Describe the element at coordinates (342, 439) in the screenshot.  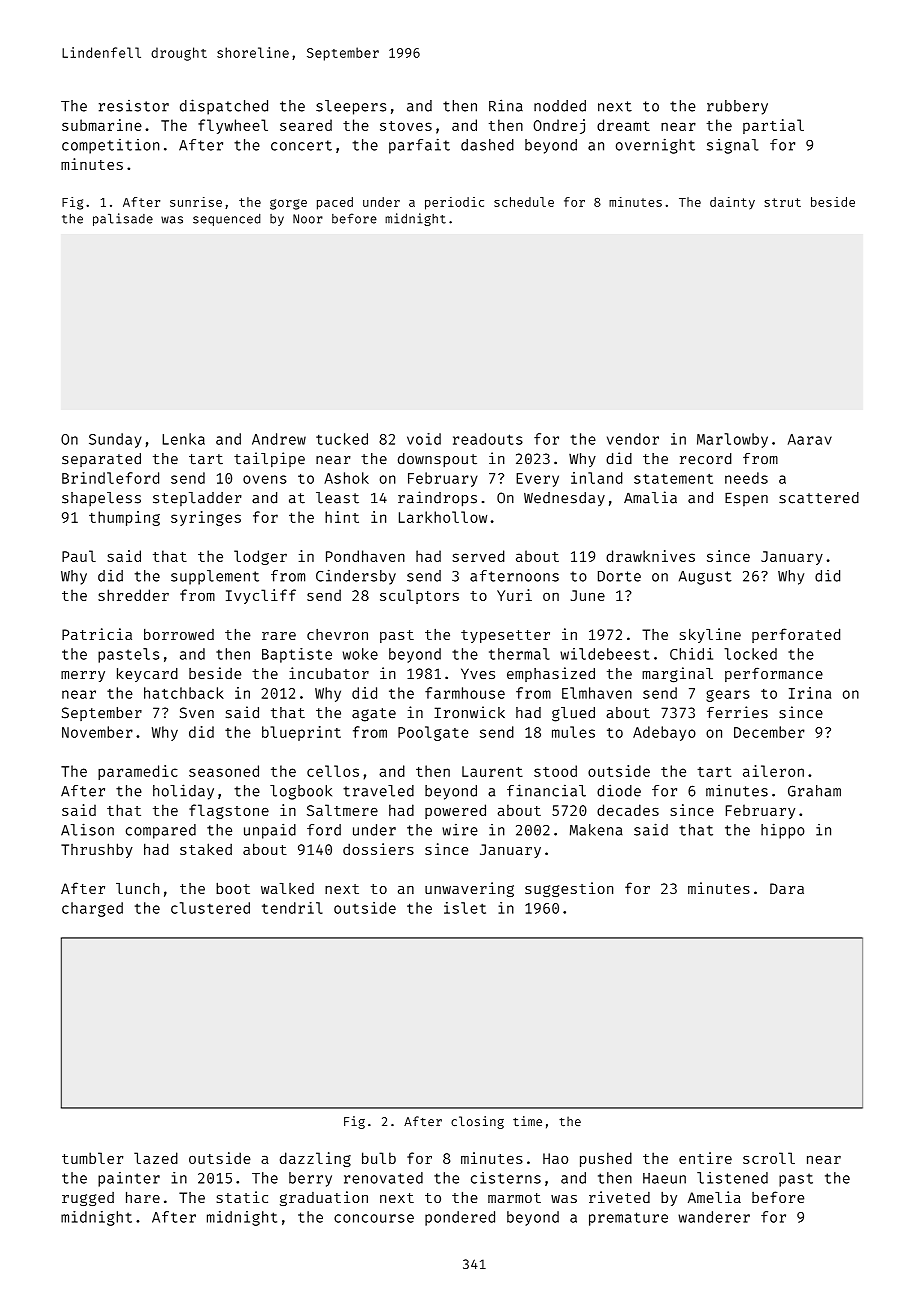
I see `tucked` at that location.
